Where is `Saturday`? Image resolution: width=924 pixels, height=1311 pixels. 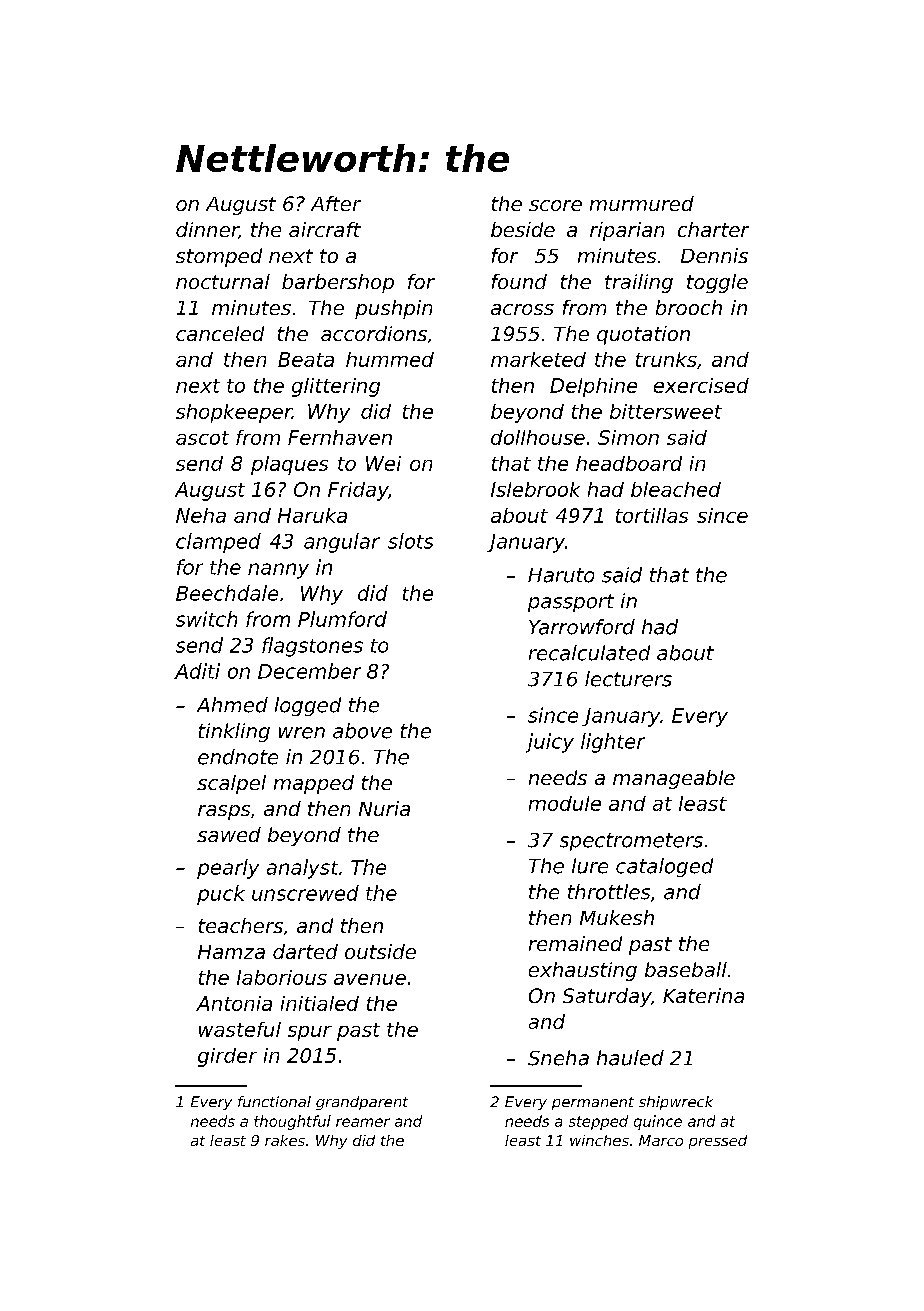
Saturday is located at coordinates (607, 997).
